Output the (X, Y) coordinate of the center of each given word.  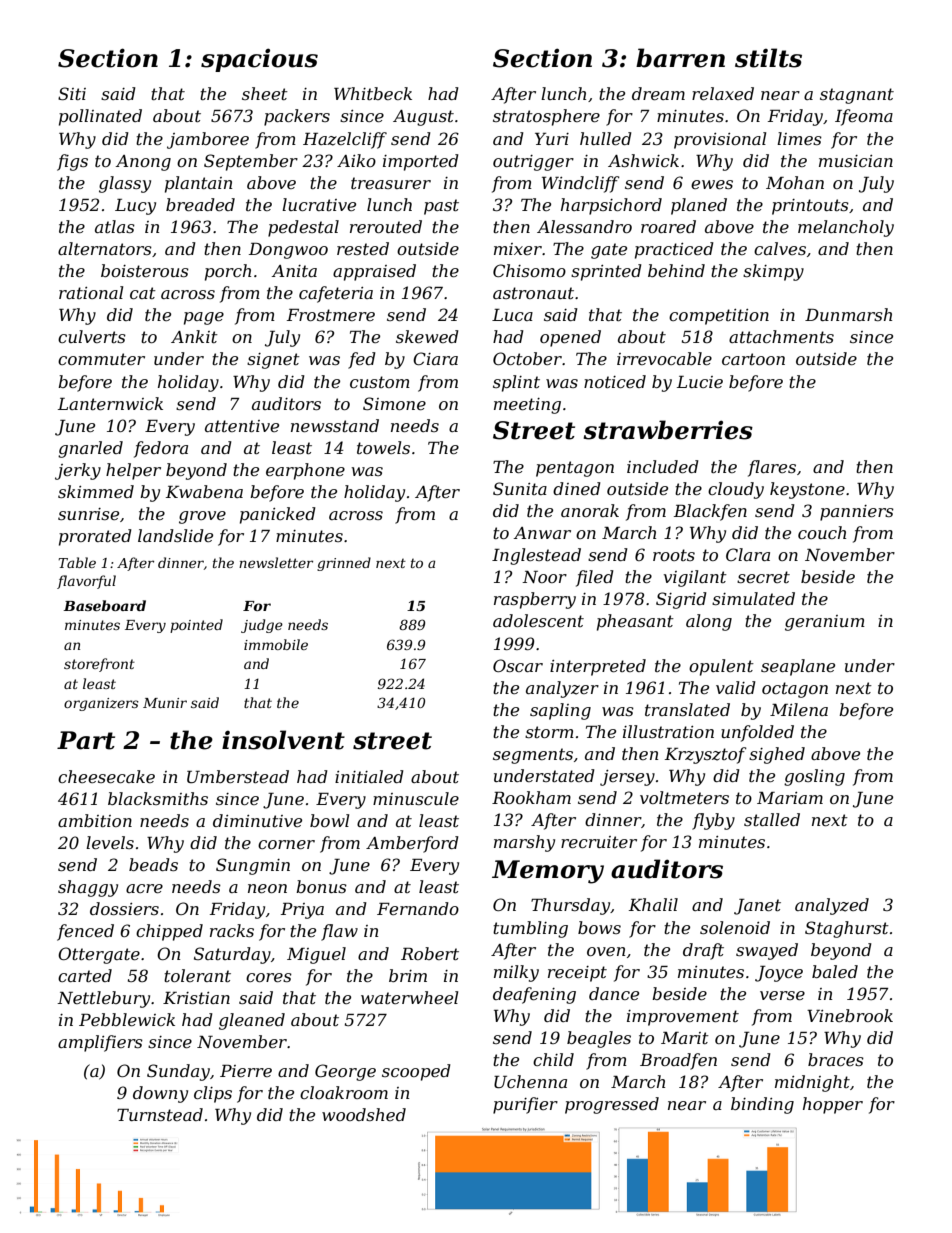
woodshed (364, 1114)
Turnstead (160, 1114)
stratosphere (546, 117)
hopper (833, 1105)
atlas (115, 226)
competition (719, 317)
